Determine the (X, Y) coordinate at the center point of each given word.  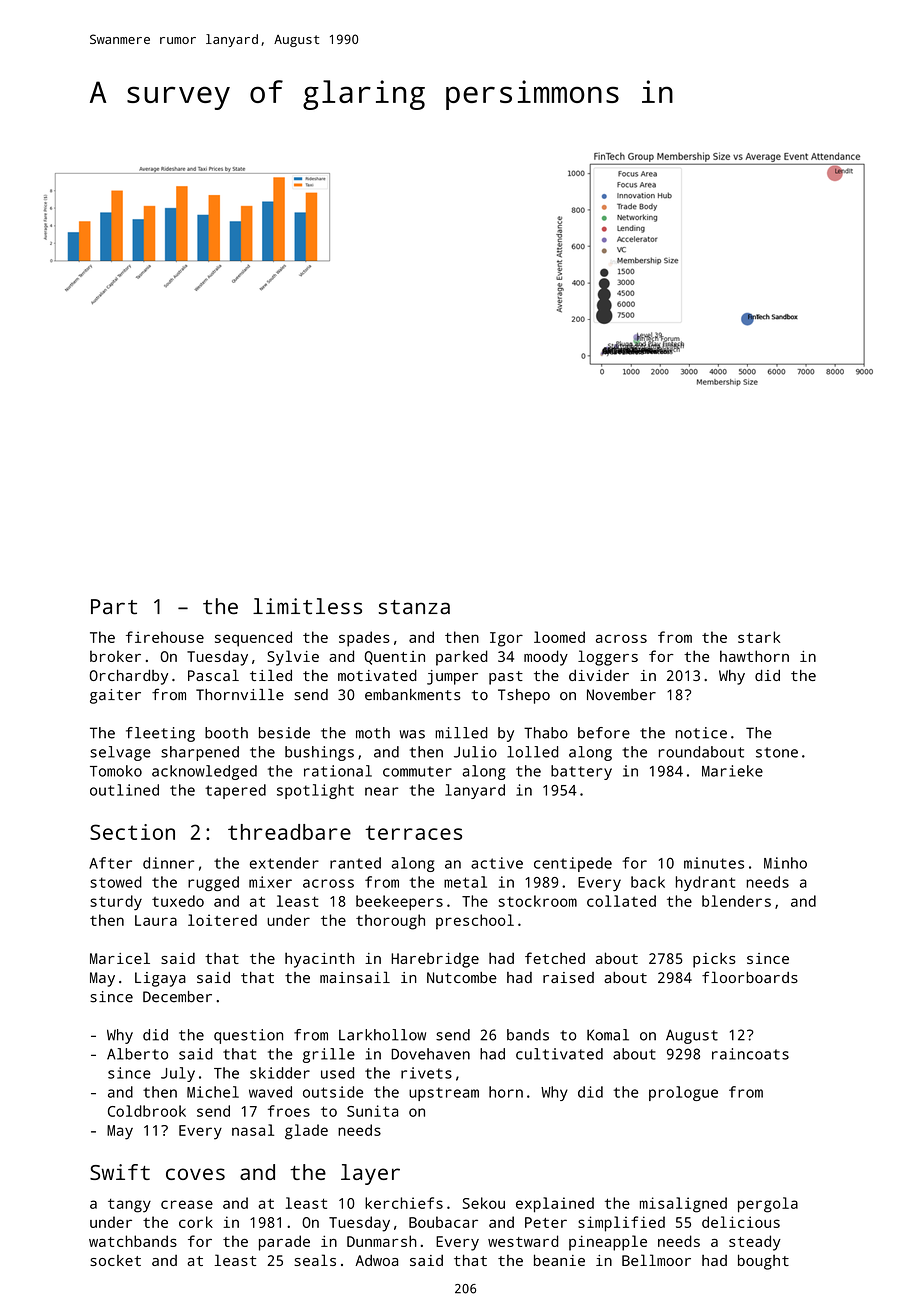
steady (755, 1243)
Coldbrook (147, 1111)
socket (115, 1260)
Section (132, 832)
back (648, 882)
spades (364, 639)
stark (759, 637)
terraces (413, 832)
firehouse (165, 637)
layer (370, 1174)
